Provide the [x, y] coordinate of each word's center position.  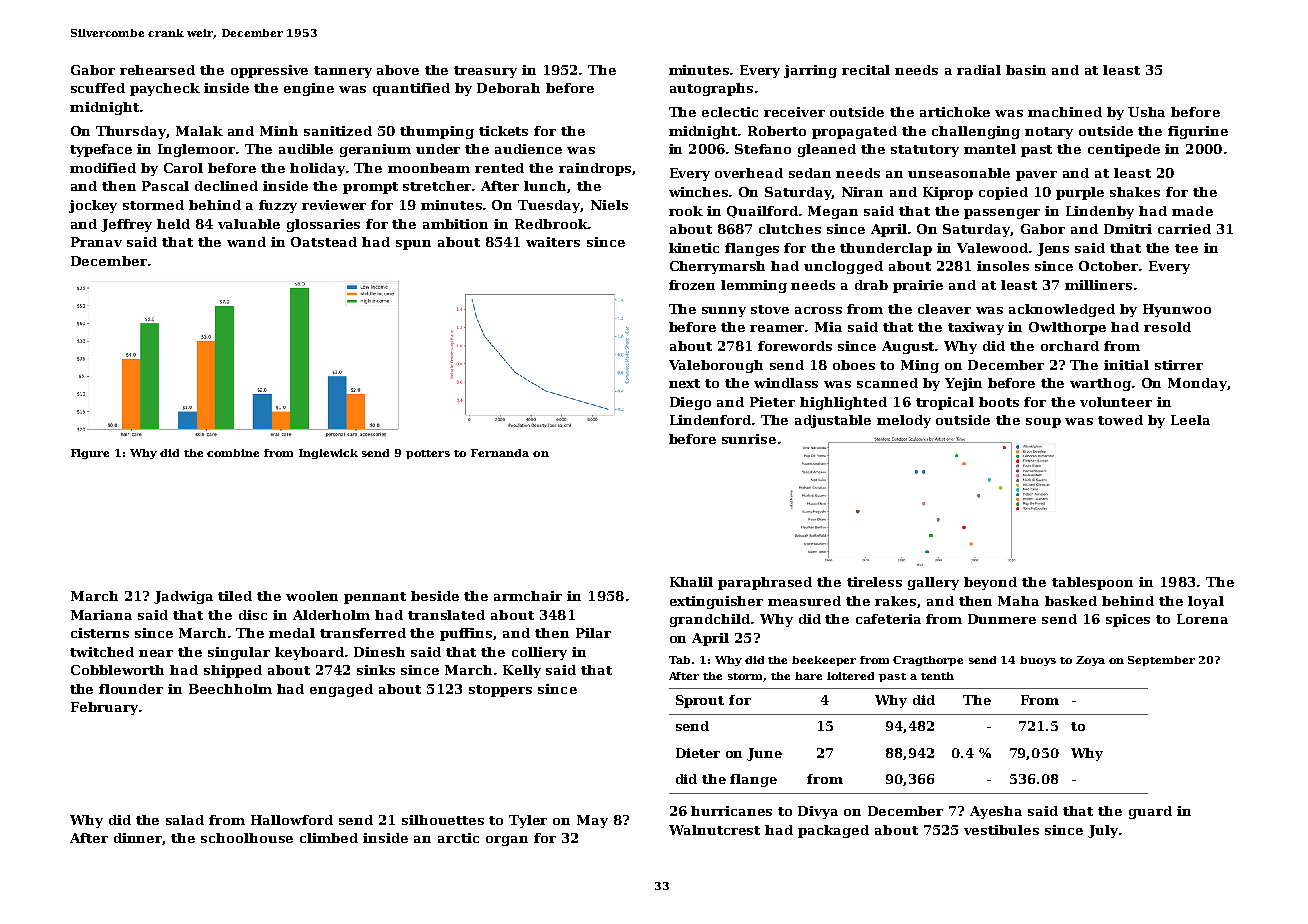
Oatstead [324, 242]
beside [435, 596]
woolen [312, 596]
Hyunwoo [1177, 310]
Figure [90, 454]
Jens [1053, 249]
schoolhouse [247, 838]
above [398, 70]
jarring [810, 71]
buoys [1038, 661]
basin [1026, 70]
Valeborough [716, 366]
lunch [545, 186]
